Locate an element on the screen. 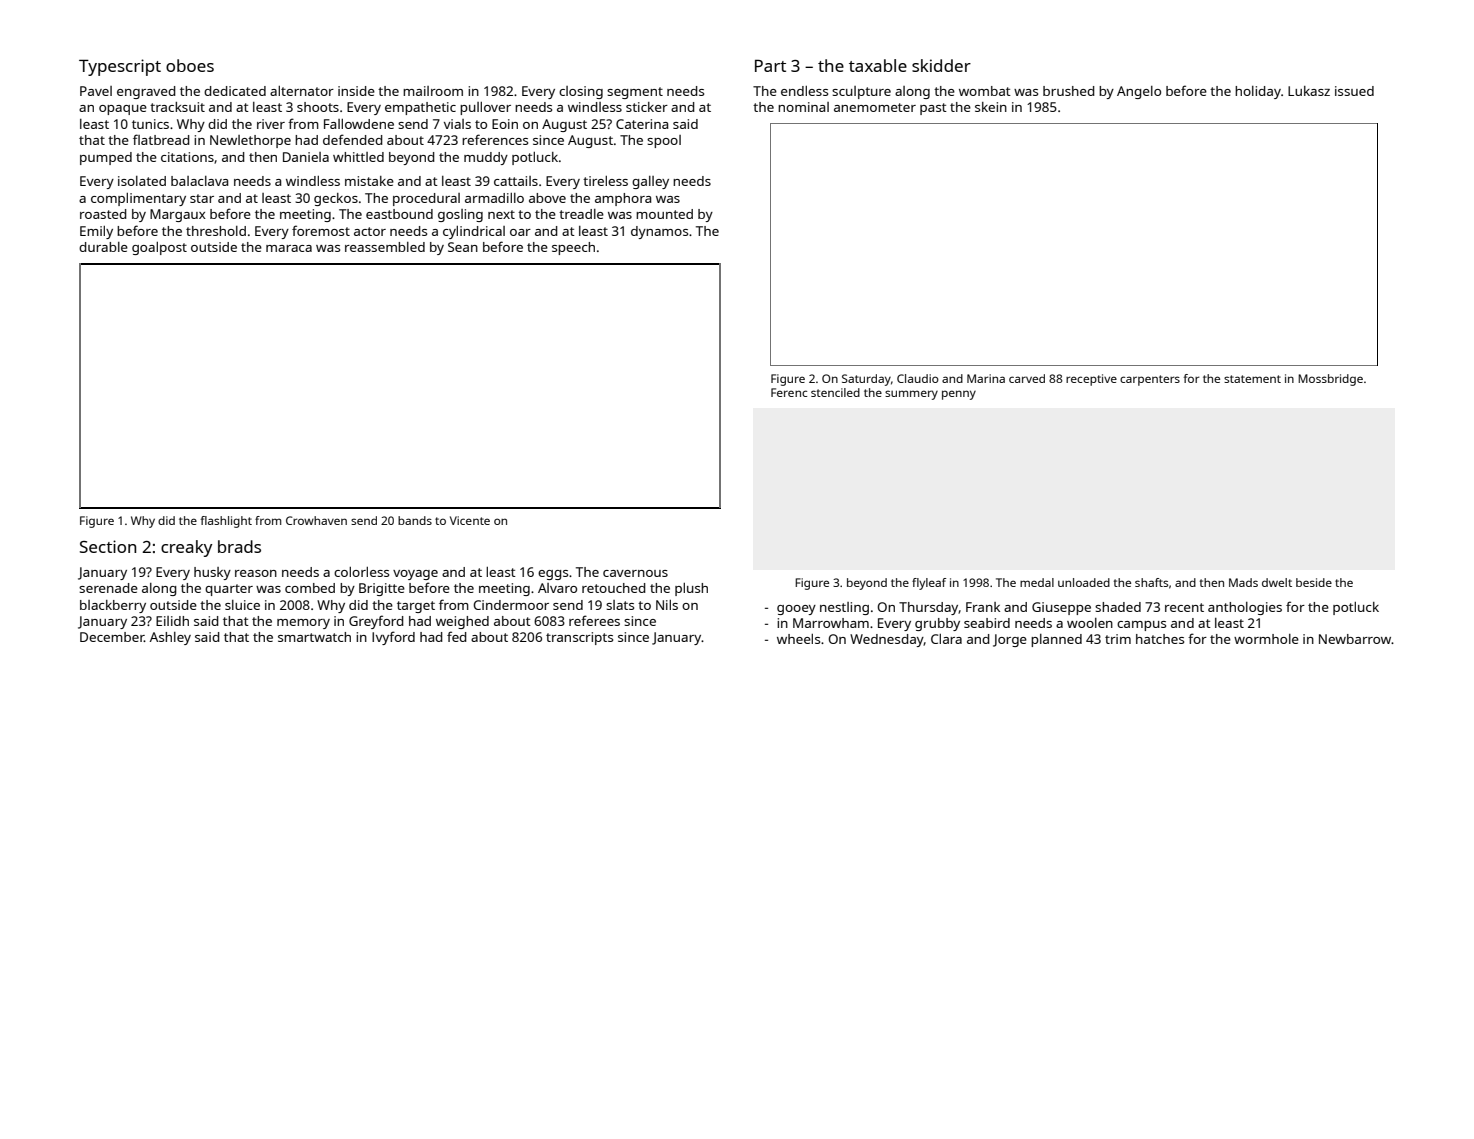 Image resolution: width=1474 pixels, height=1139 pixels. Wednesday is located at coordinates (887, 640).
